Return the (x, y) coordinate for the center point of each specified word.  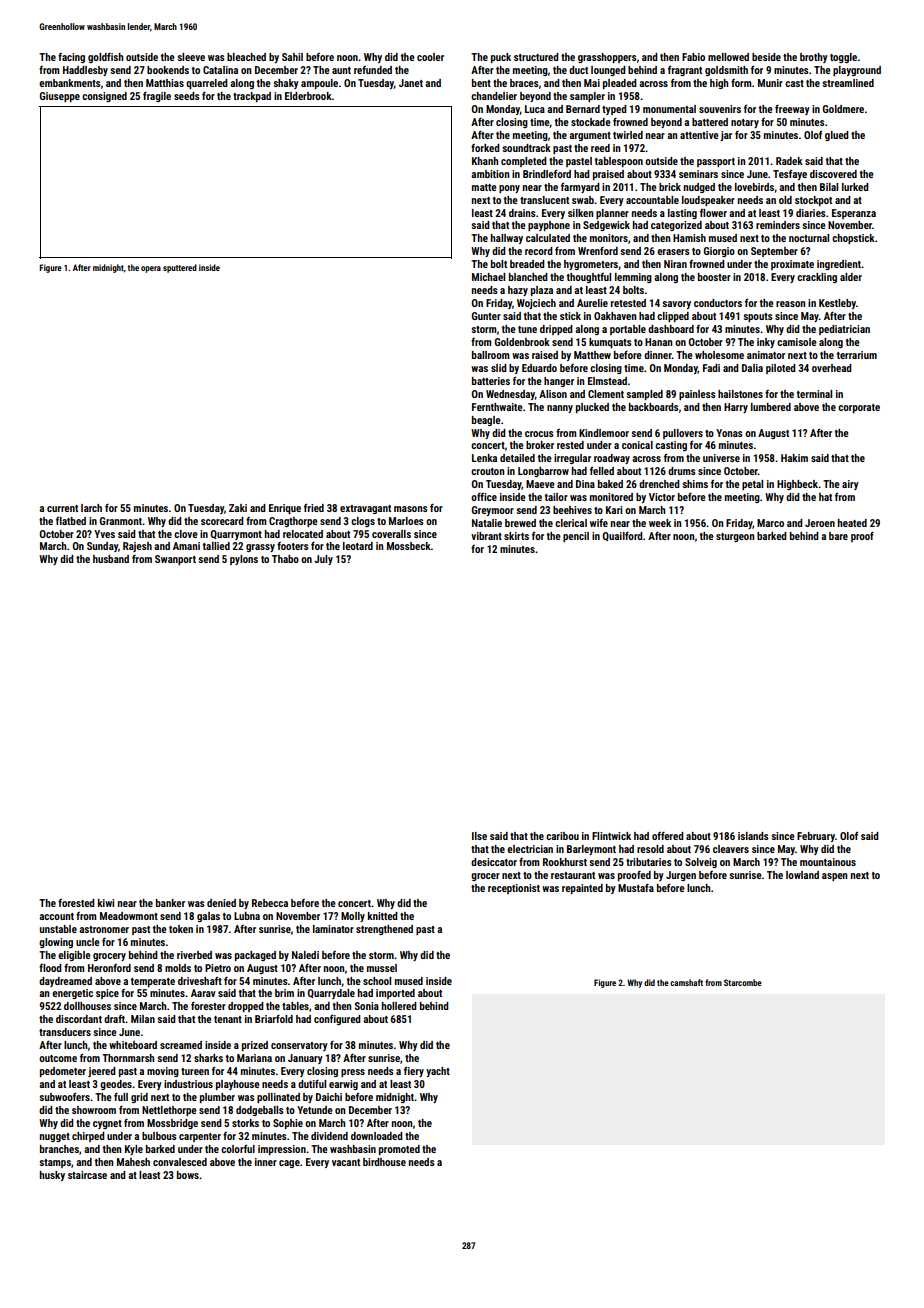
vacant (346, 1162)
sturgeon (735, 537)
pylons (244, 560)
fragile (157, 97)
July (323, 560)
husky (52, 1176)
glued (837, 136)
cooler (430, 57)
